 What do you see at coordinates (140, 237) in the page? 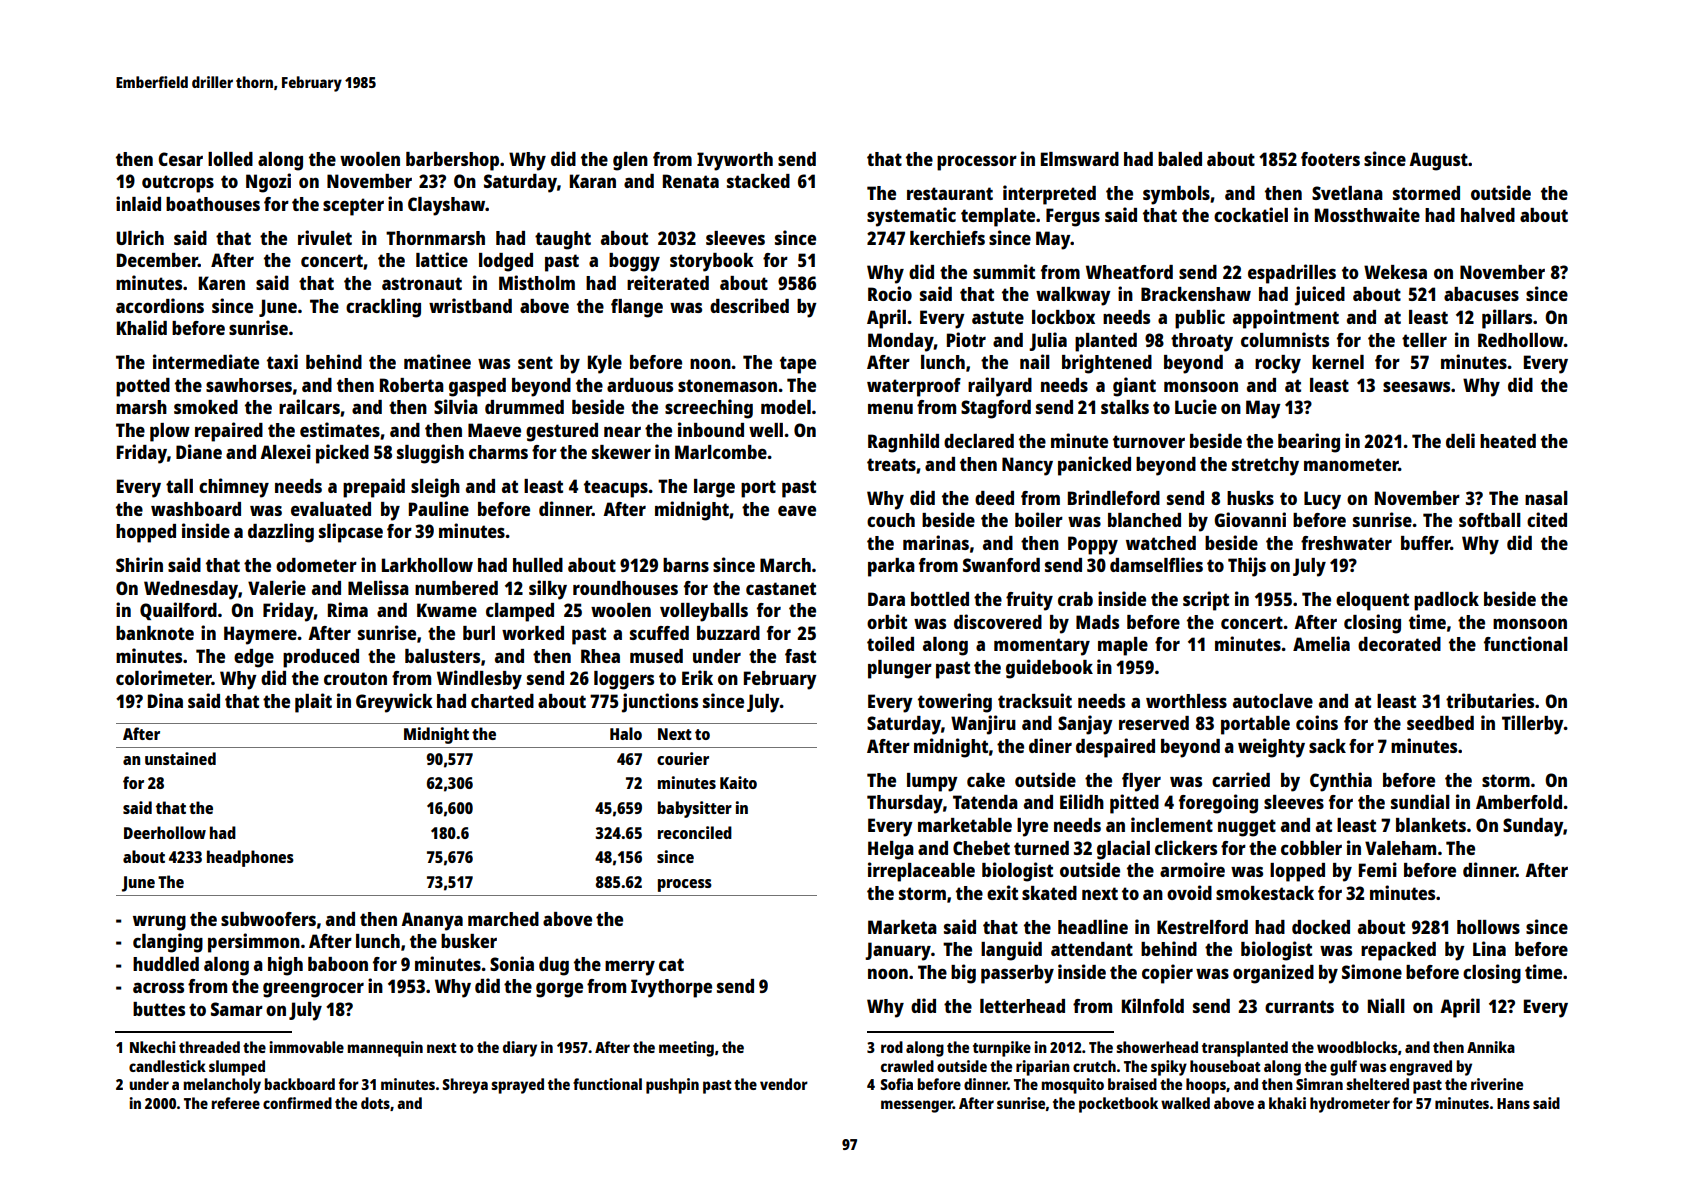
I see `Ulrich` at bounding box center [140, 237].
